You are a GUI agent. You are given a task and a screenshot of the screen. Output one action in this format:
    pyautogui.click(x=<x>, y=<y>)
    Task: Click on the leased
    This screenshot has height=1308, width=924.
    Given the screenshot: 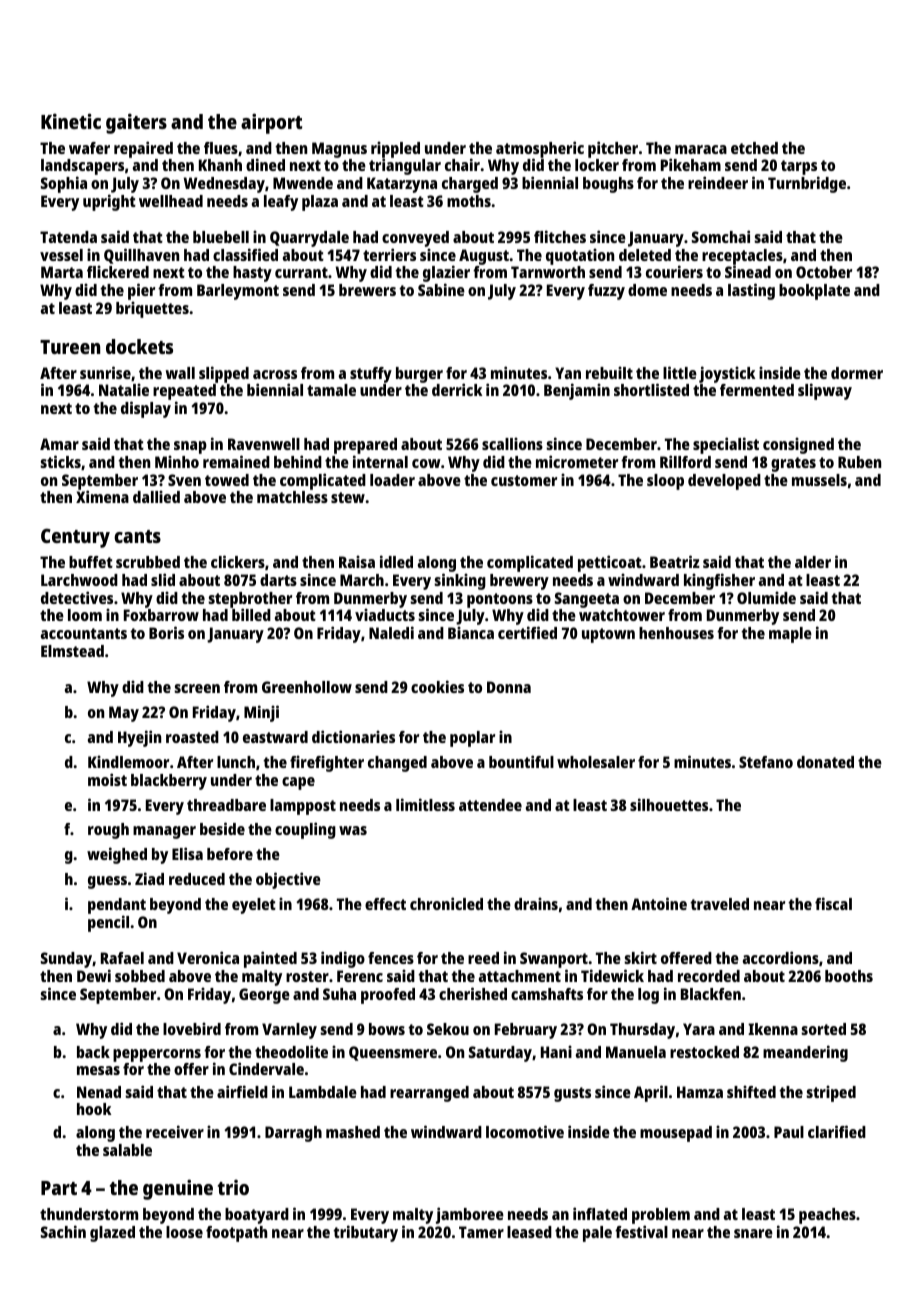 What is the action you would take?
    pyautogui.click(x=529, y=1232)
